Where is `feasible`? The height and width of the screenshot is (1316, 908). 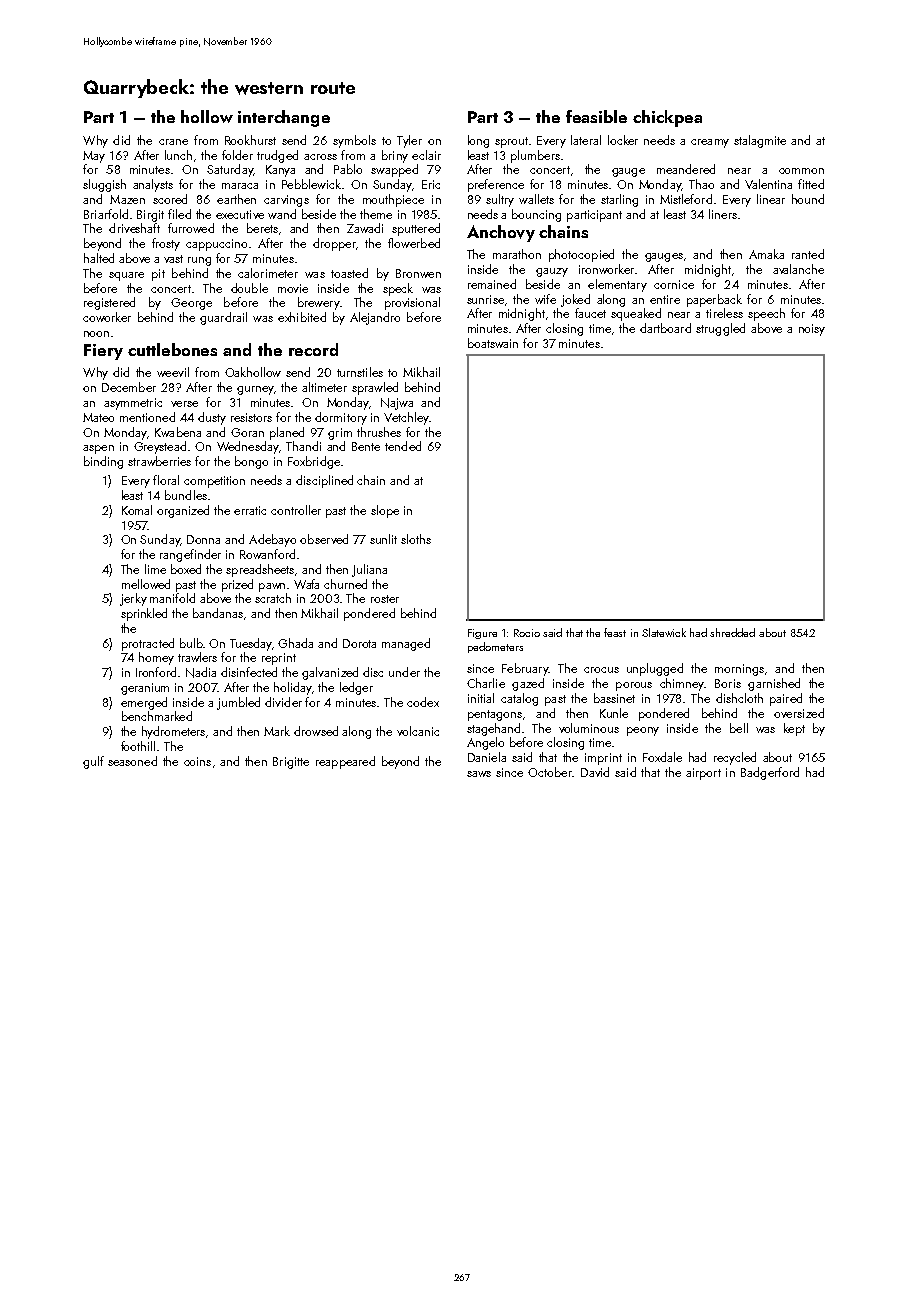
feasible is located at coordinates (596, 116).
